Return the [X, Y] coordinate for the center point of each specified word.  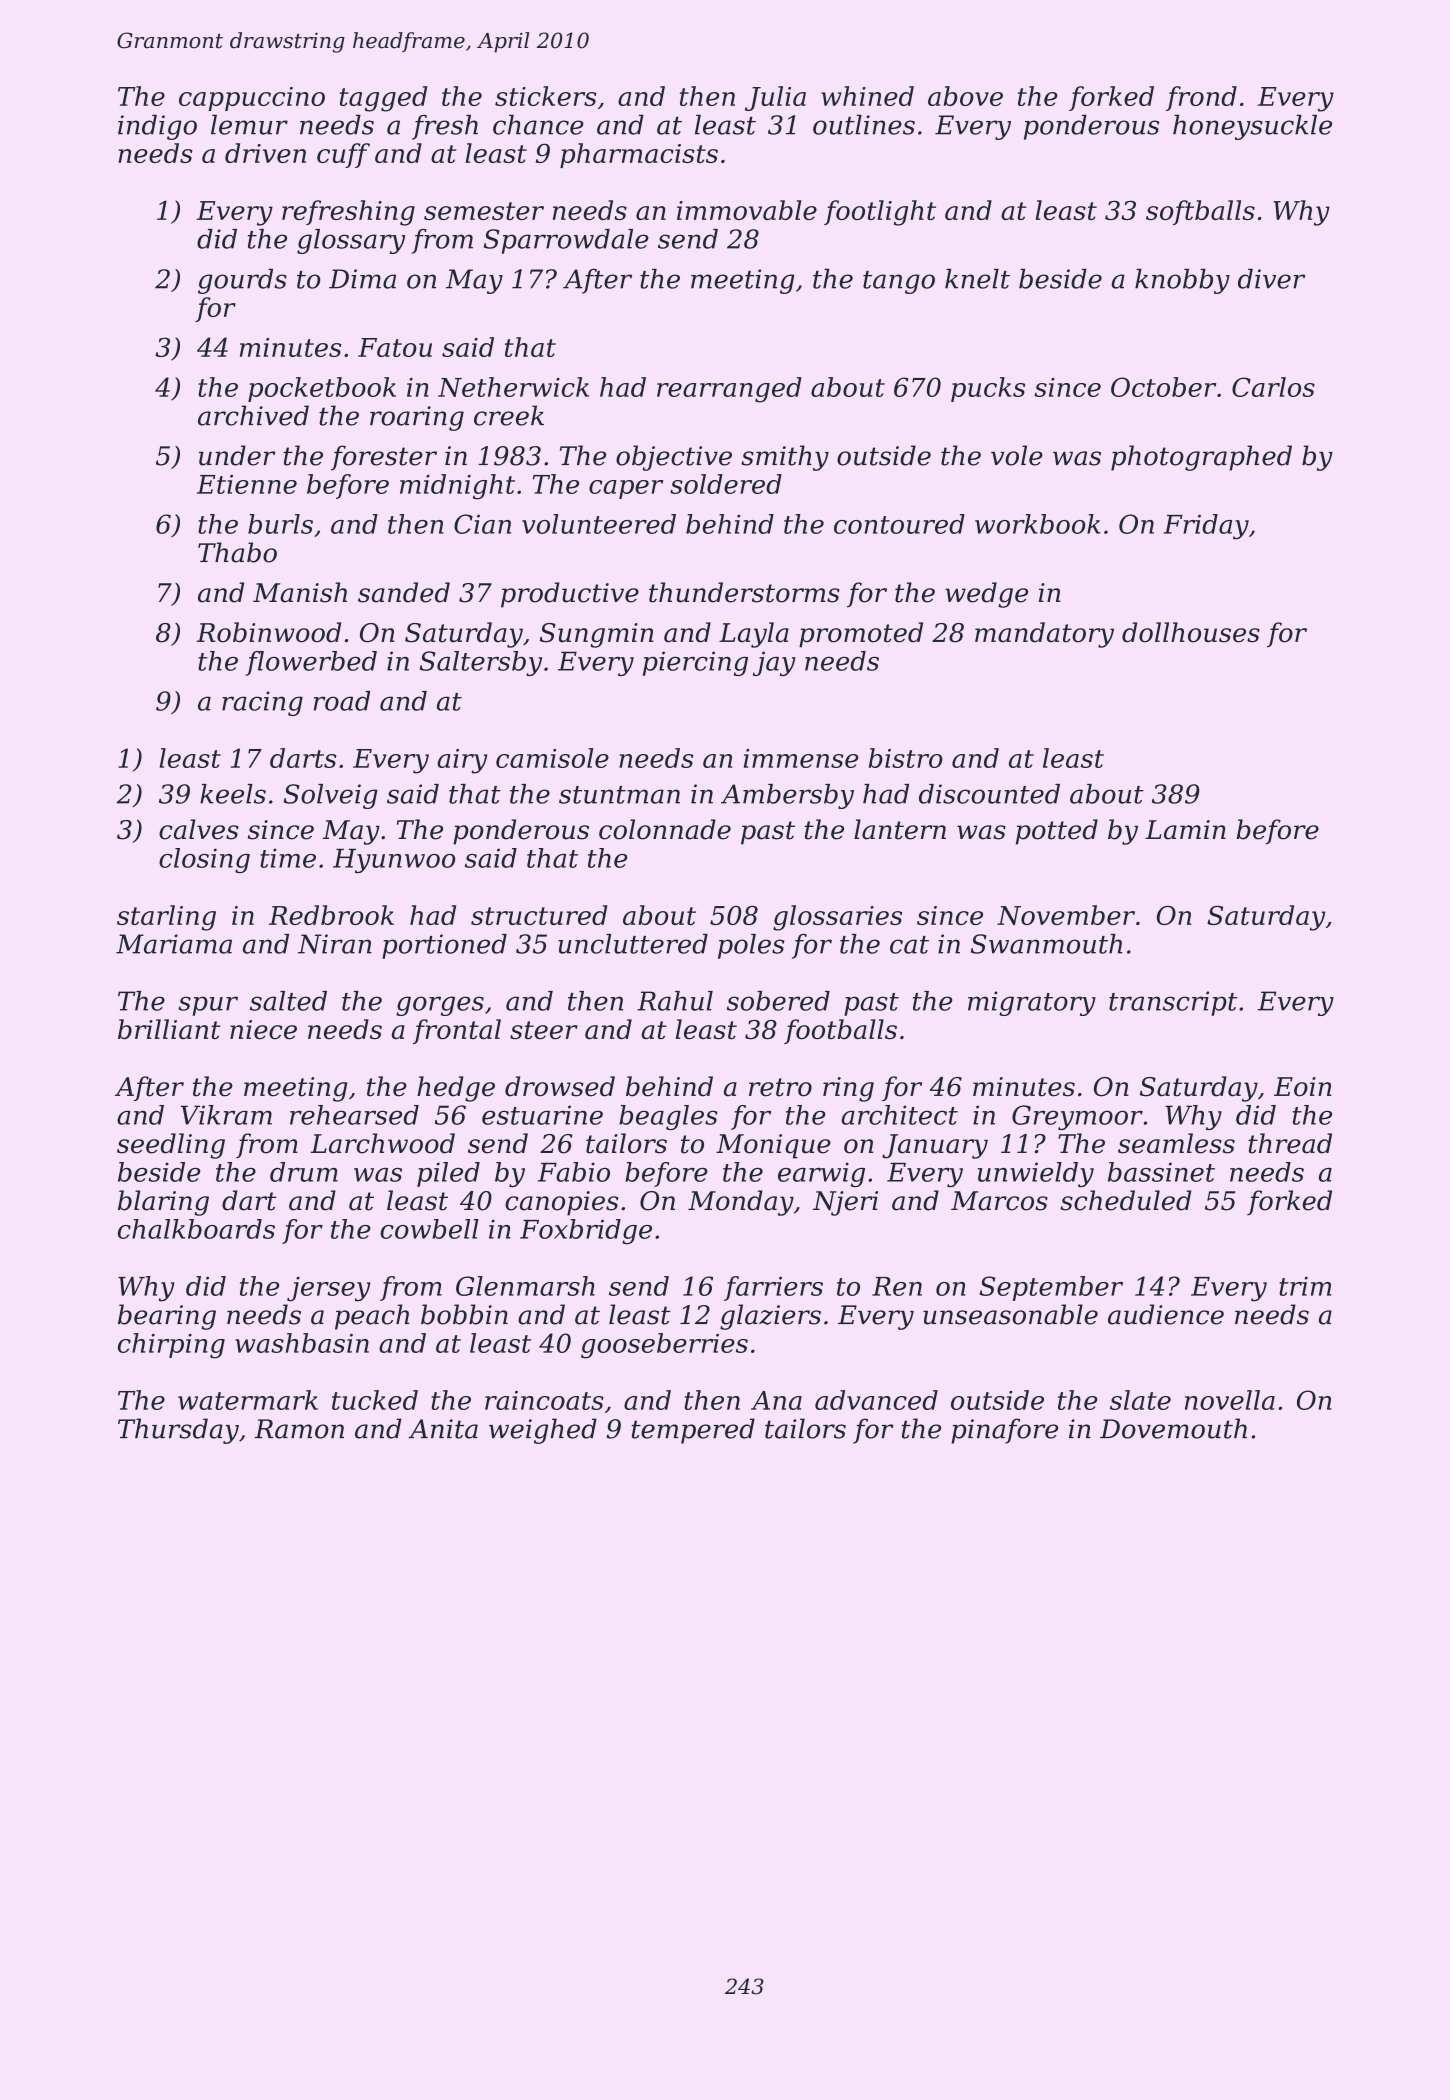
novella [1230, 1400]
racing [262, 703]
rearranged [729, 390]
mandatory [1044, 635]
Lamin [1185, 830]
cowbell [429, 1229]
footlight [880, 213]
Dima [362, 279]
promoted [861, 635]
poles [751, 946]
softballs [1200, 212]
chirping [171, 1346]
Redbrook [331, 915]
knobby [1182, 281]
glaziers [770, 1317]
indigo [157, 127]
